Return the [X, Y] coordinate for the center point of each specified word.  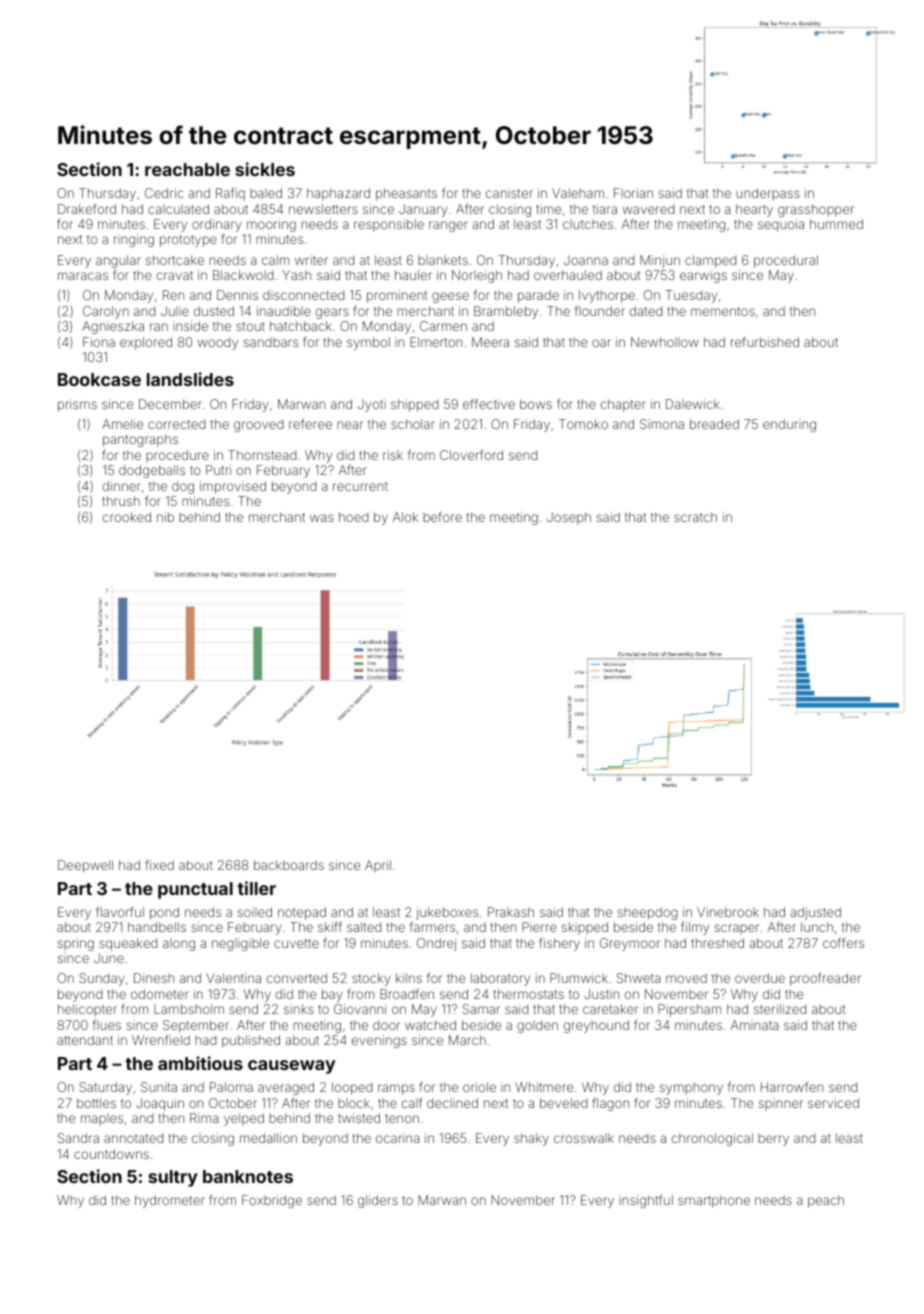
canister [509, 193]
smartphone [714, 1201]
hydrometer [170, 1201]
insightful [646, 1201]
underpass [768, 194]
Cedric [164, 193]
